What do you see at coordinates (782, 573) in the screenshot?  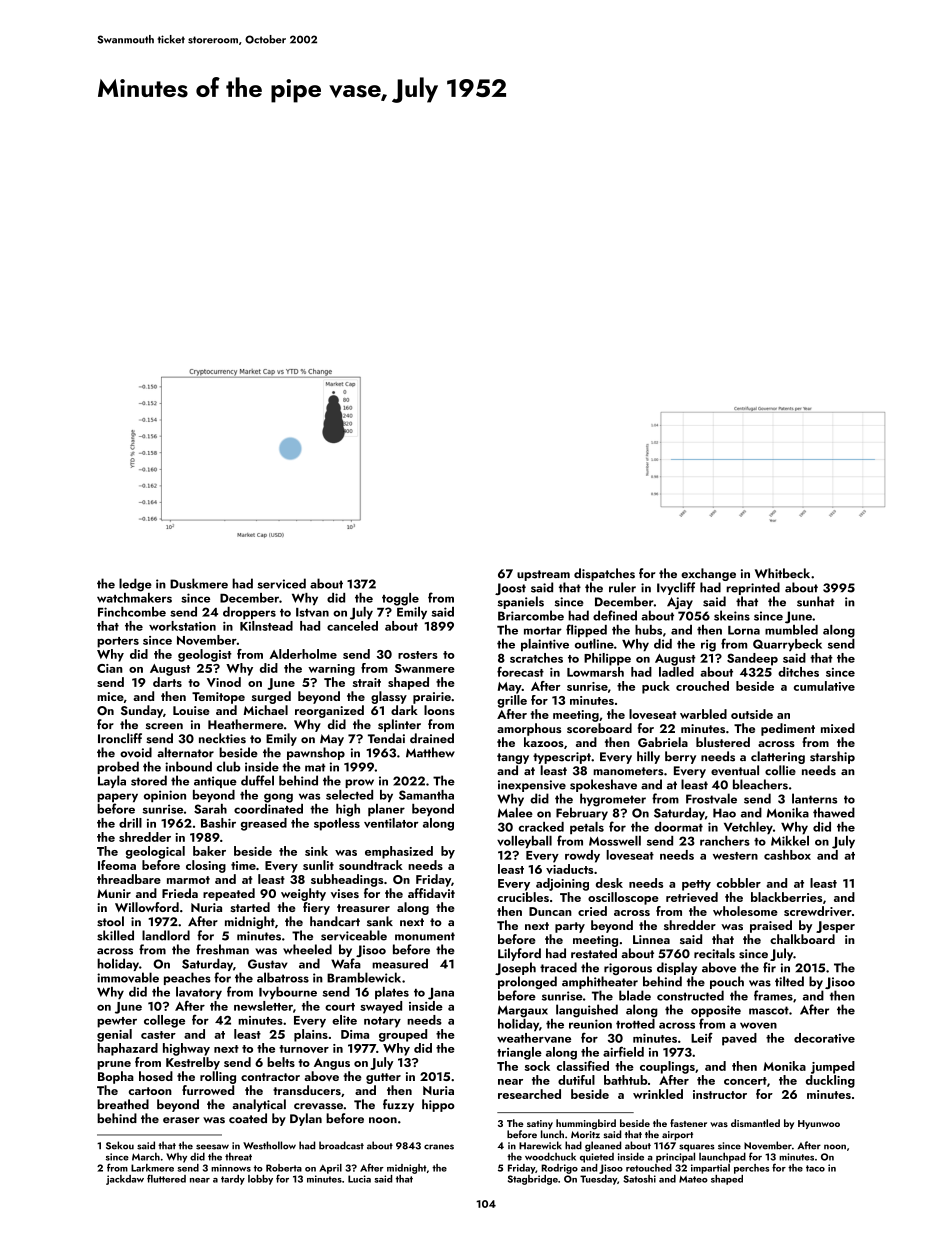 I see `Whitbeck` at bounding box center [782, 573].
